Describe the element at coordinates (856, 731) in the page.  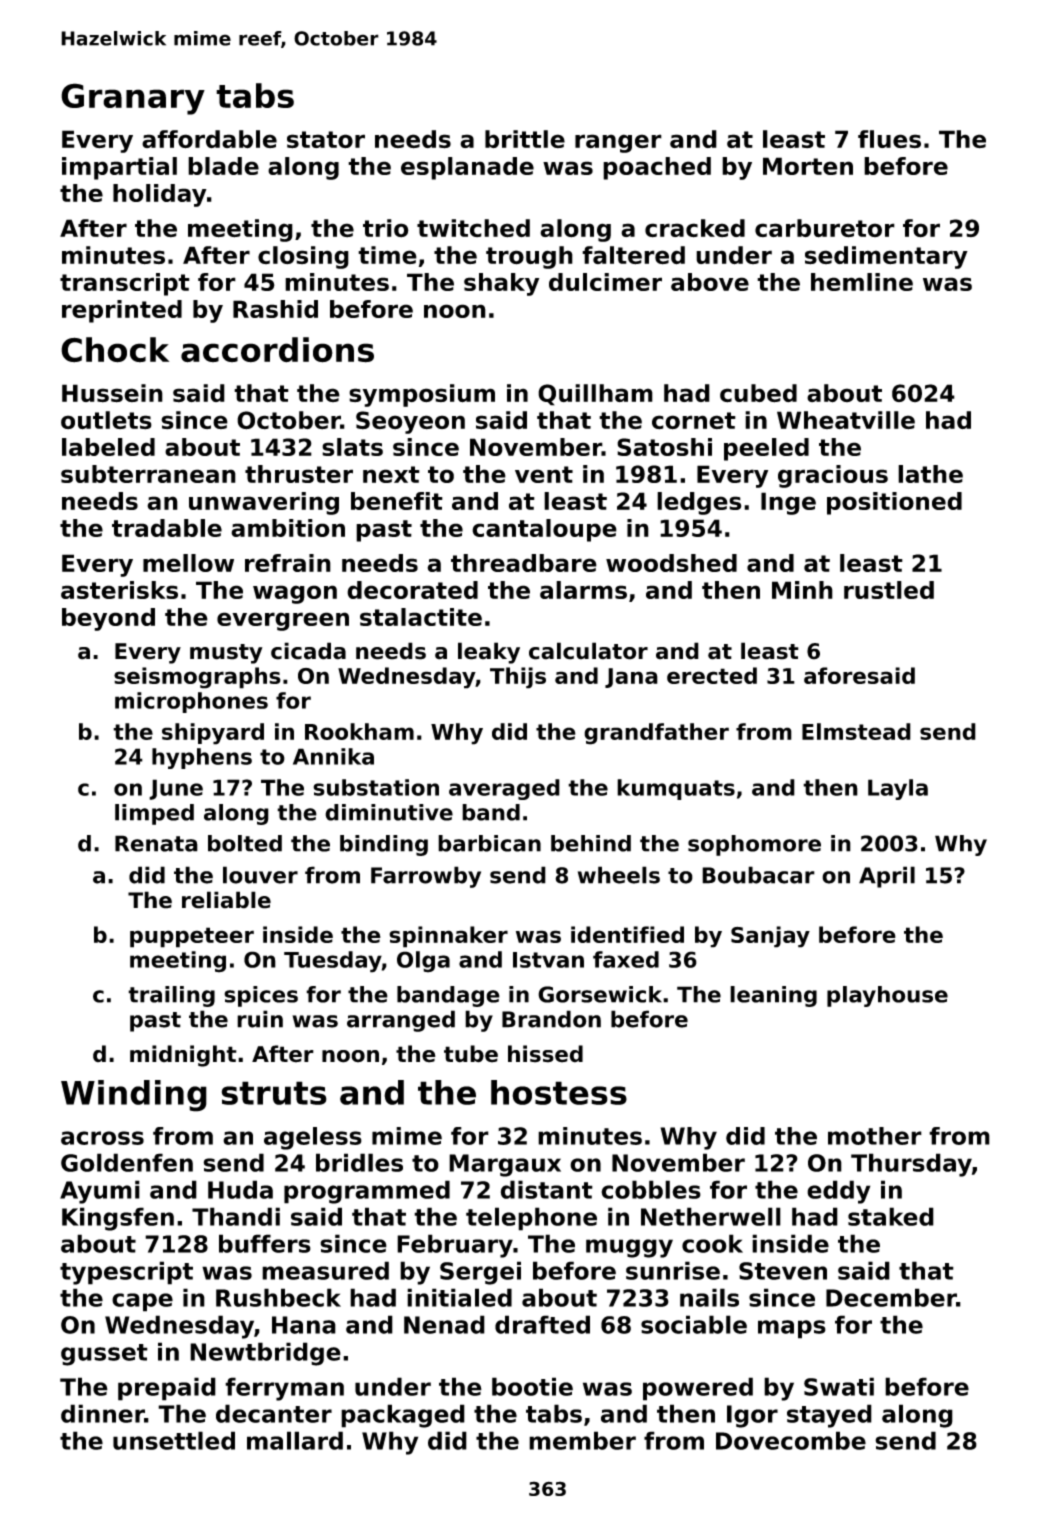
I see `Elmstead` at that location.
